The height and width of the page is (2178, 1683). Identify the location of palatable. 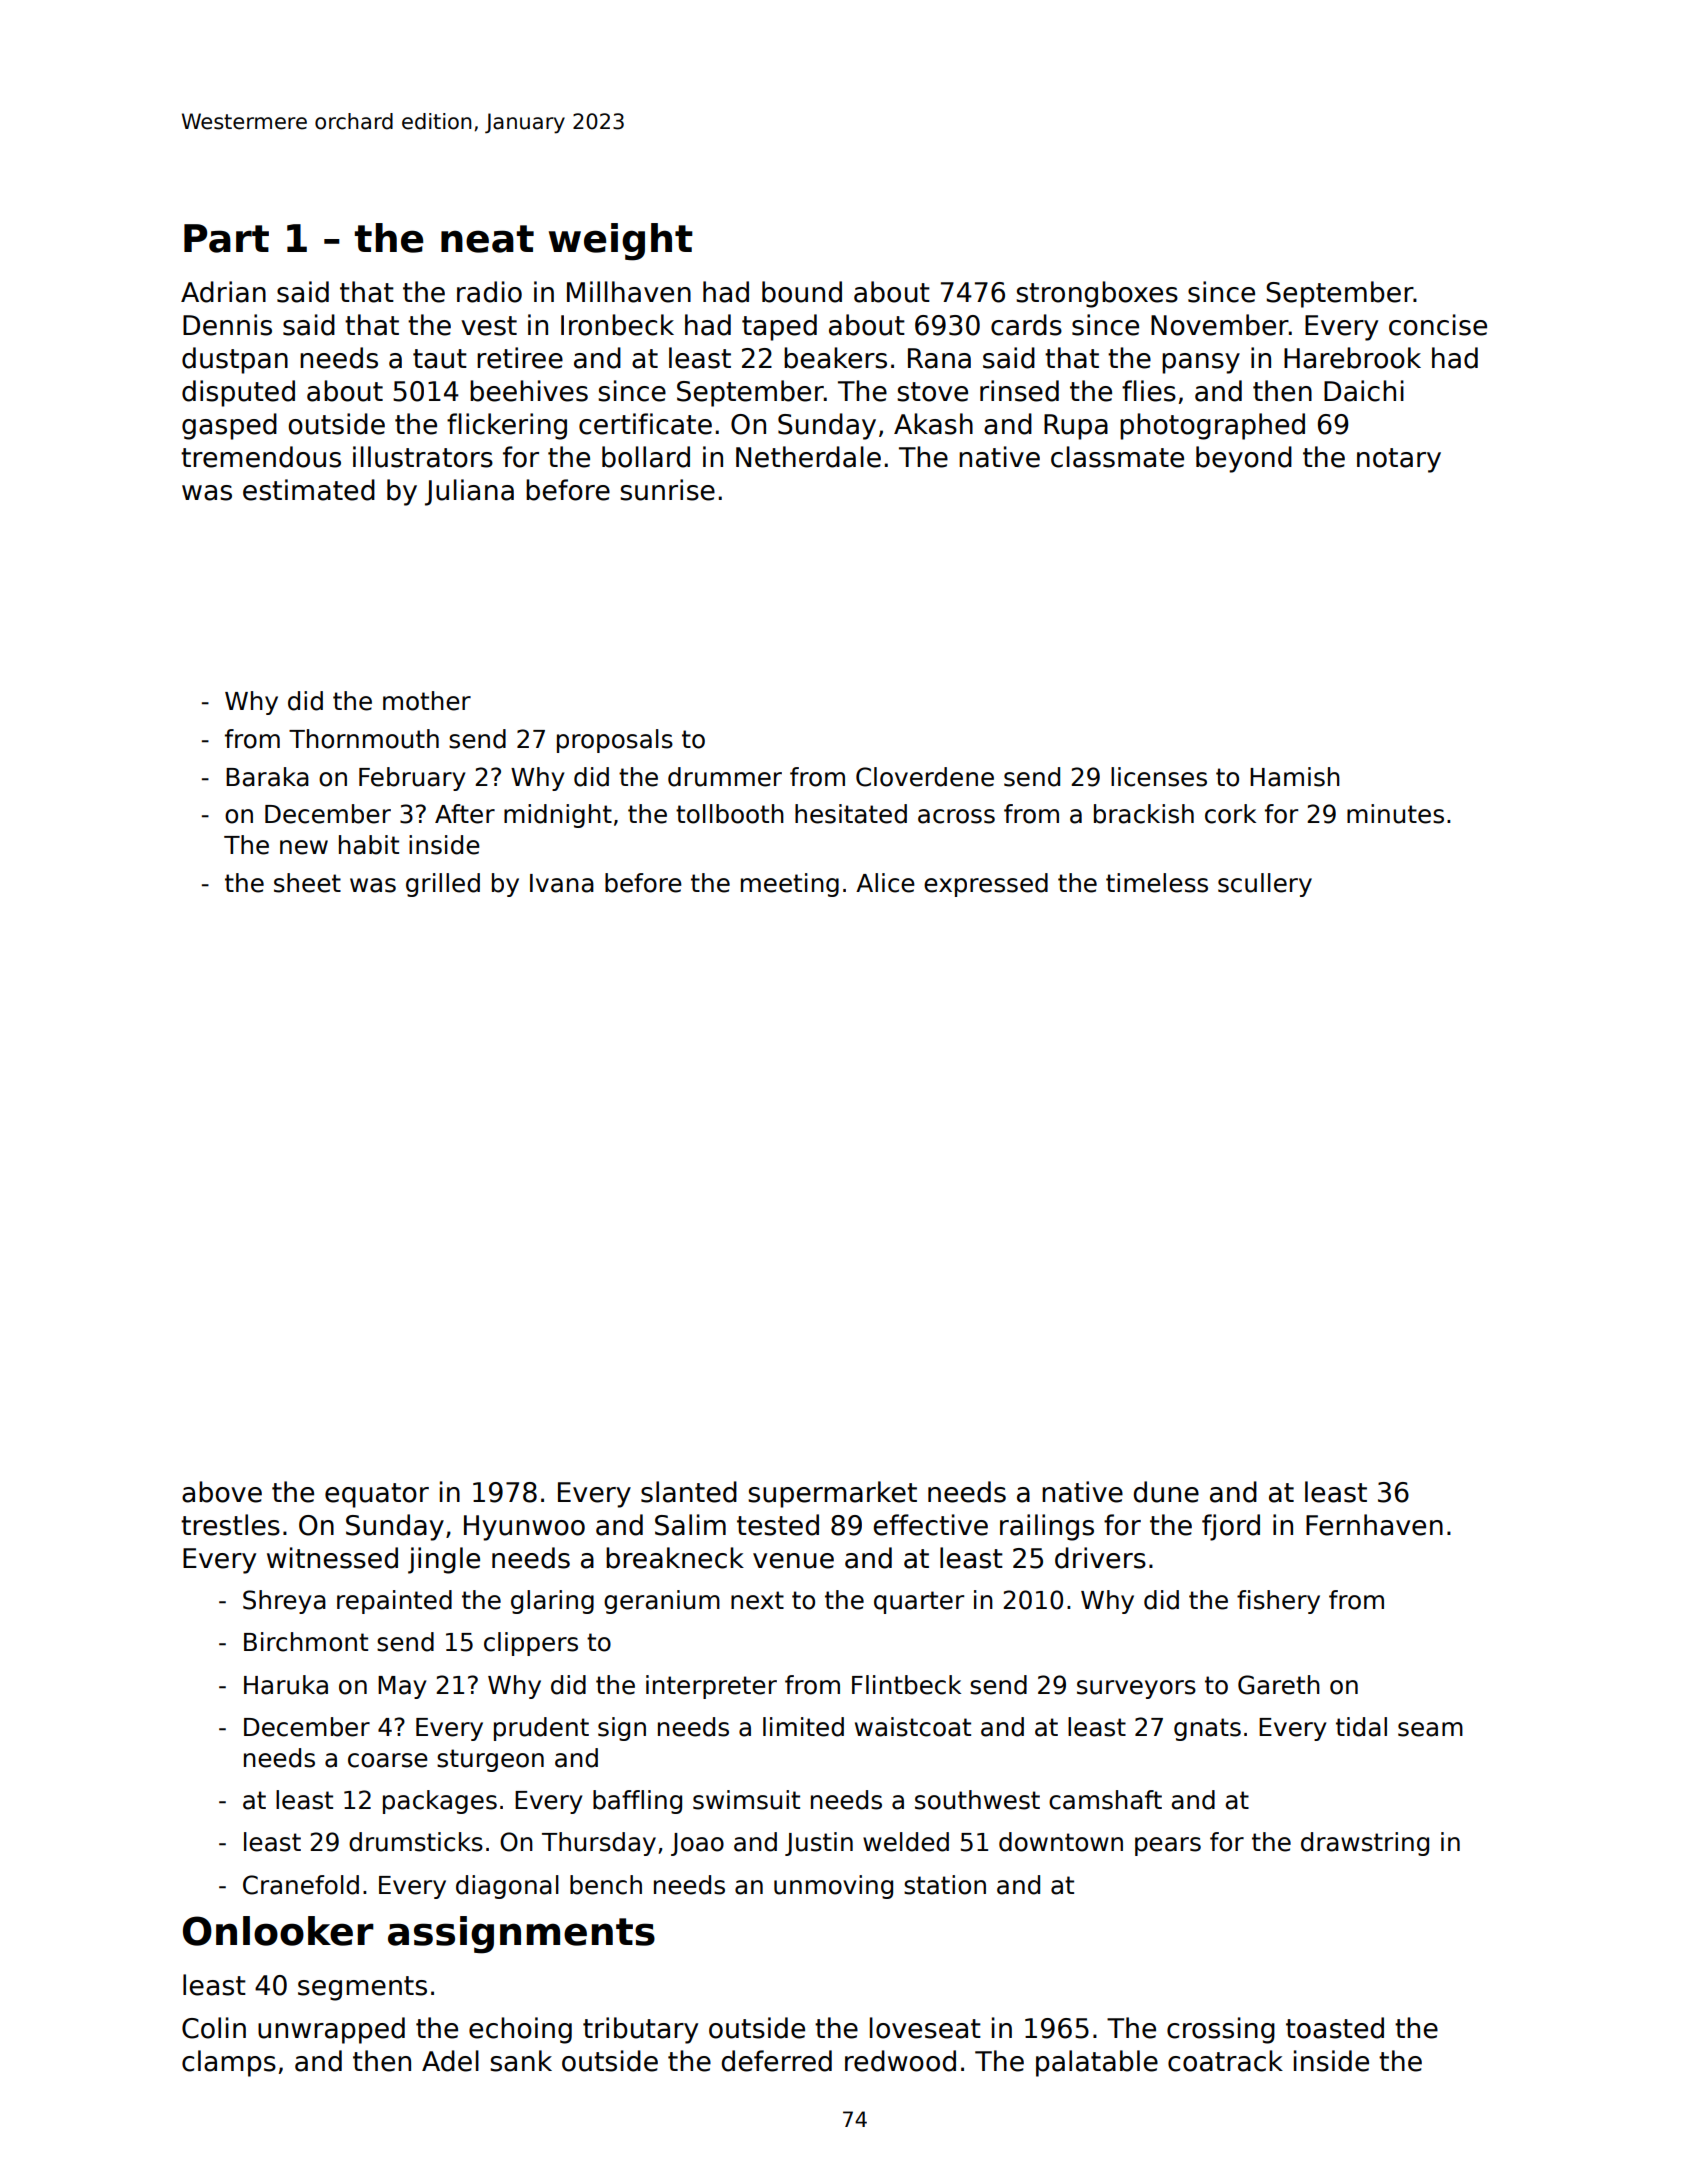
(1097, 2063).
